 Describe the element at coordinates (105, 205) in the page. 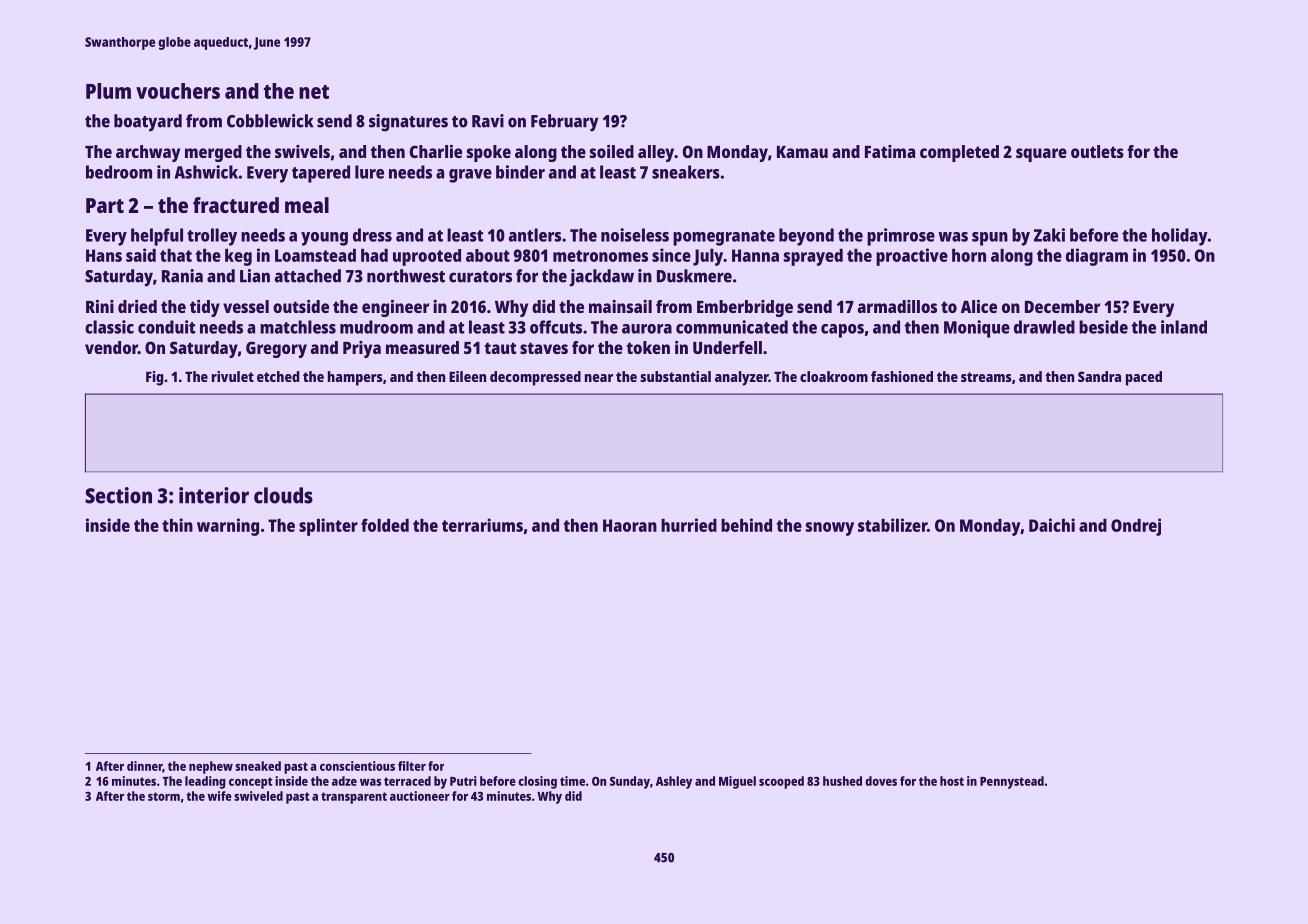

I see `Part` at that location.
